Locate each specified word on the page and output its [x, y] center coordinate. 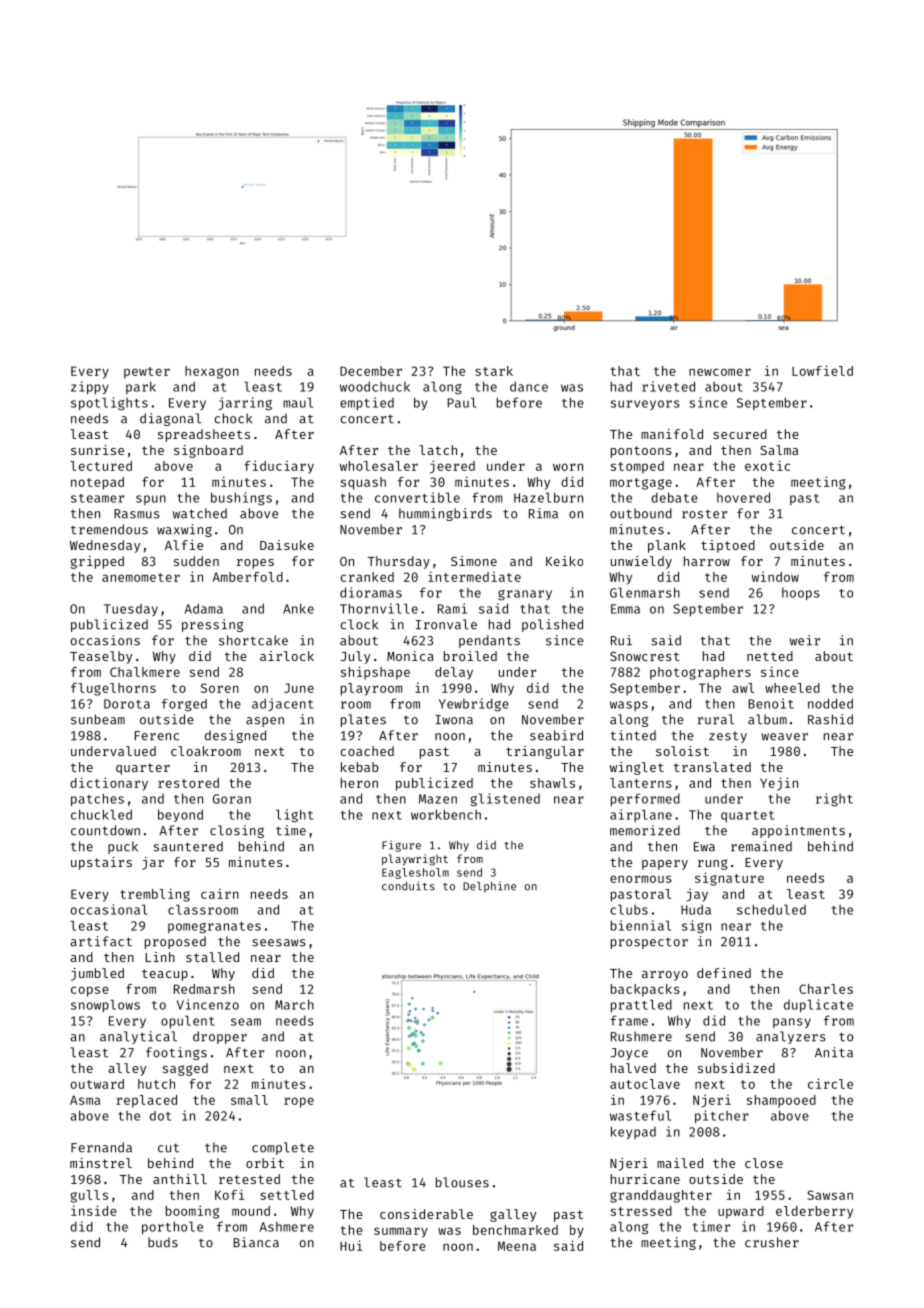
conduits [408, 886]
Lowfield [822, 370]
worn [568, 467]
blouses [462, 1182]
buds [163, 1242]
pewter [147, 373]
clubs [629, 909]
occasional [109, 909]
